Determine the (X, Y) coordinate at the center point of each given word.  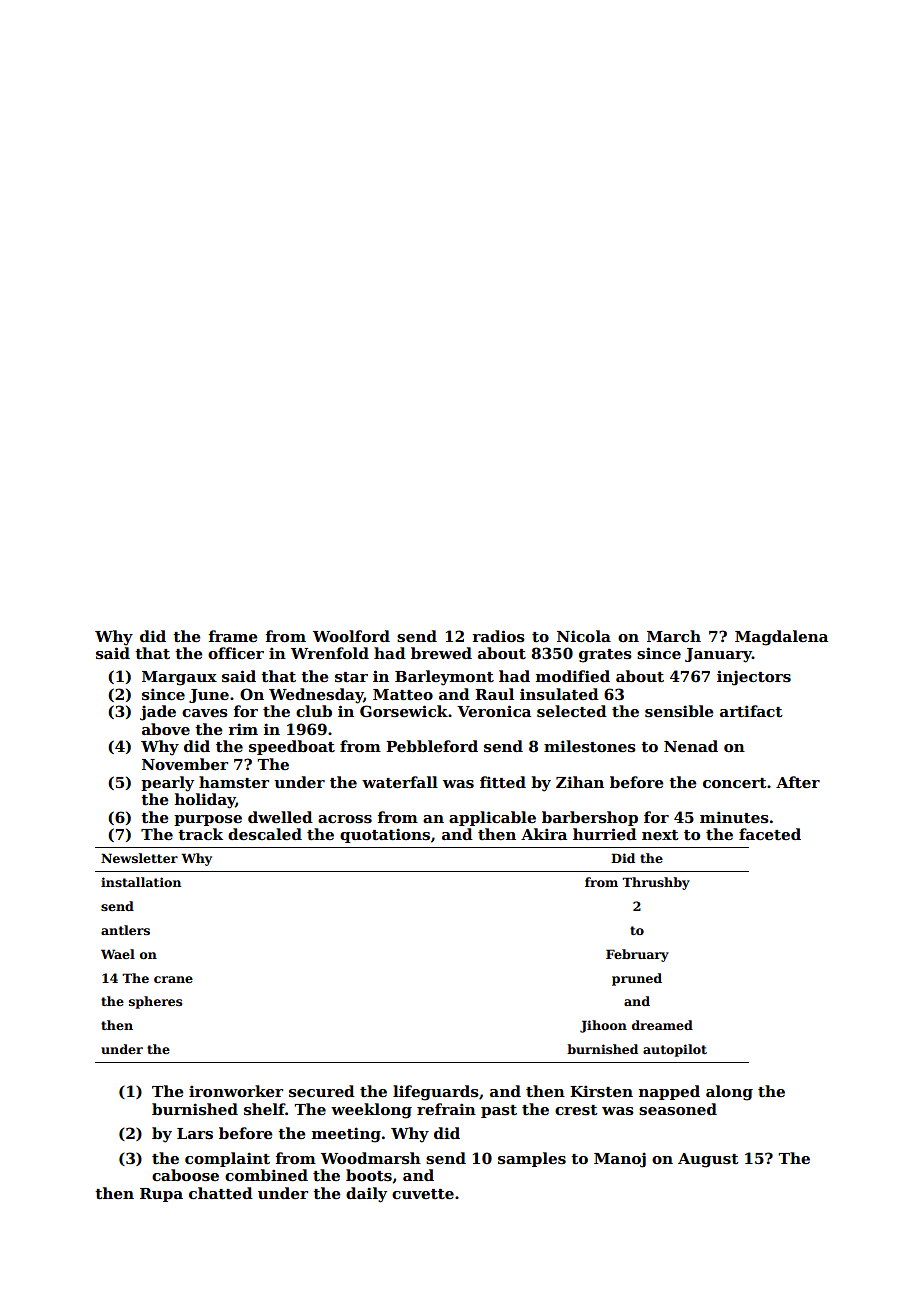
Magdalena (781, 638)
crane (173, 979)
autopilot (675, 1050)
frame (233, 636)
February (637, 955)
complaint (227, 1159)
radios (499, 636)
